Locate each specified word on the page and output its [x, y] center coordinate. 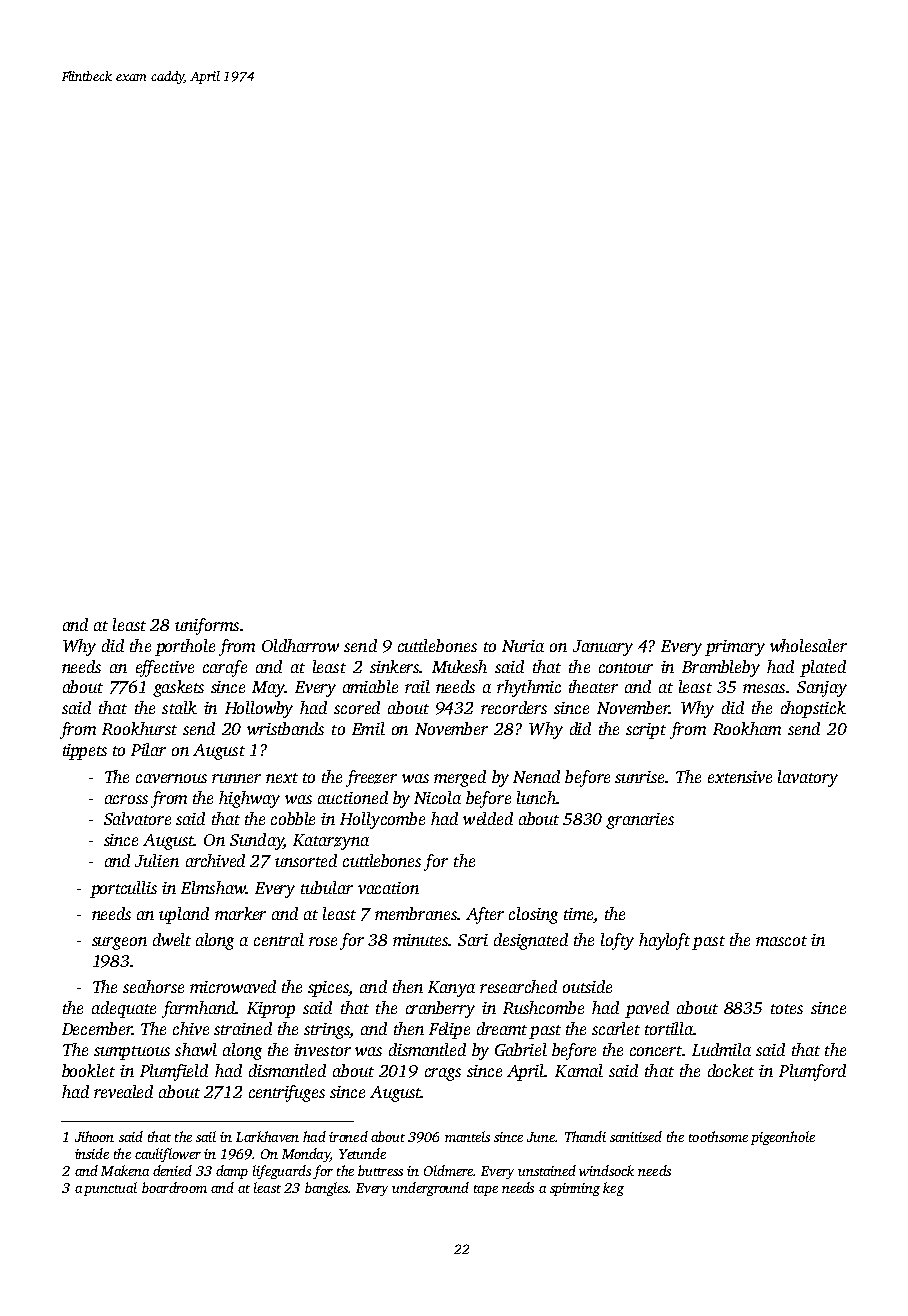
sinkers [394, 666]
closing [533, 915]
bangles [326, 1189]
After [485, 915]
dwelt [172, 939]
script [646, 731]
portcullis [123, 889]
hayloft [664, 941]
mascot [781, 941]
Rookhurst [139, 728]
